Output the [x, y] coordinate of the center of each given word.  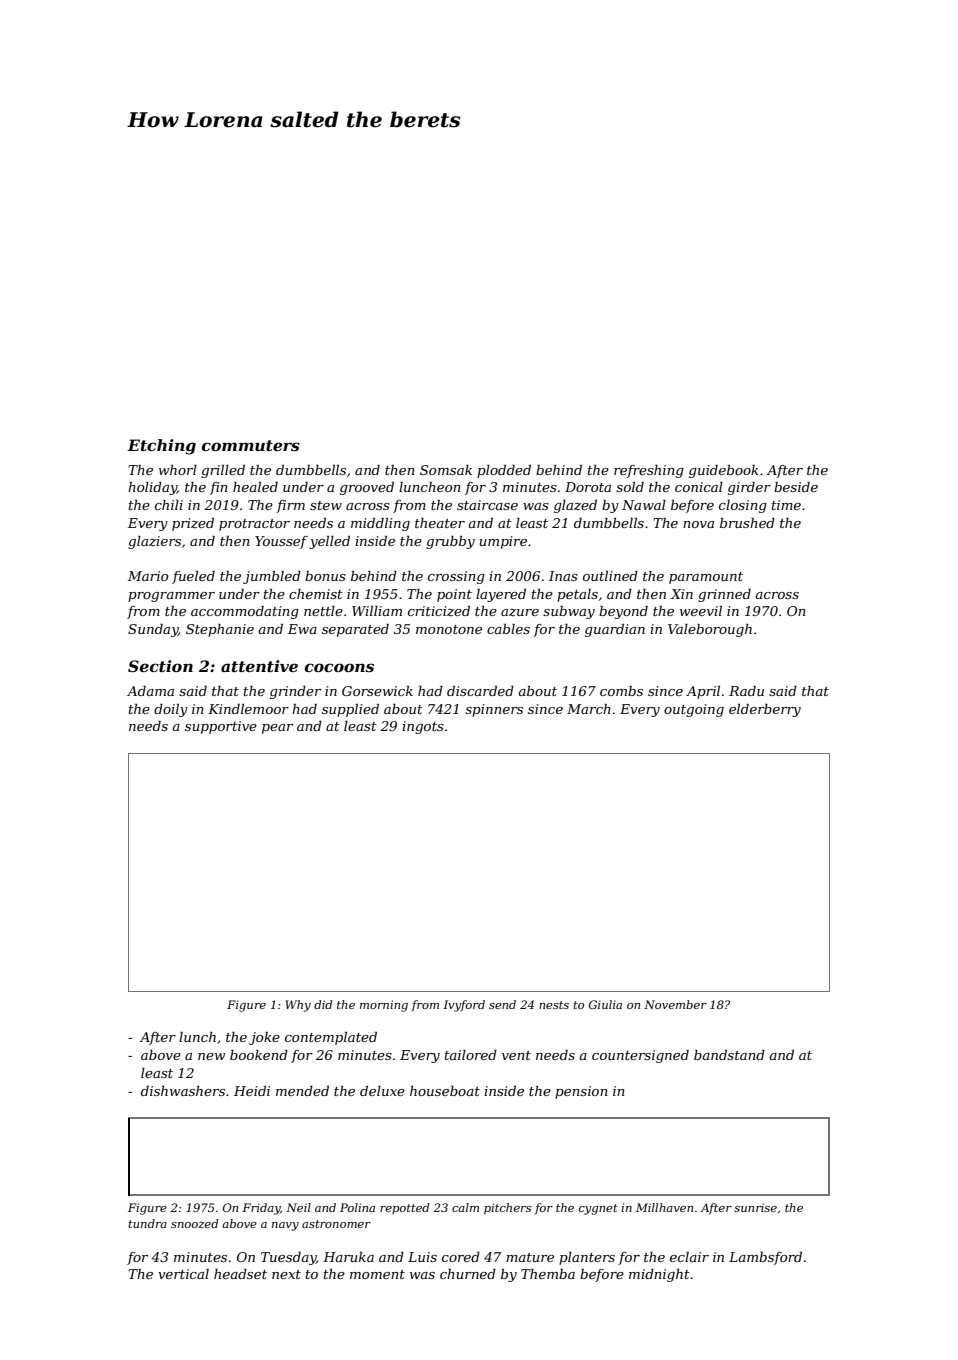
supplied [350, 710]
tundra [147, 1223]
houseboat [445, 1091]
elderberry [765, 710]
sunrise [755, 1207]
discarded [480, 691]
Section [160, 666]
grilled [223, 471]
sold [630, 487]
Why [298, 1006]
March [589, 709]
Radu [746, 691]
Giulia [605, 1004]
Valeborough [710, 630]
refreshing [649, 471]
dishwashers [183, 1091]
